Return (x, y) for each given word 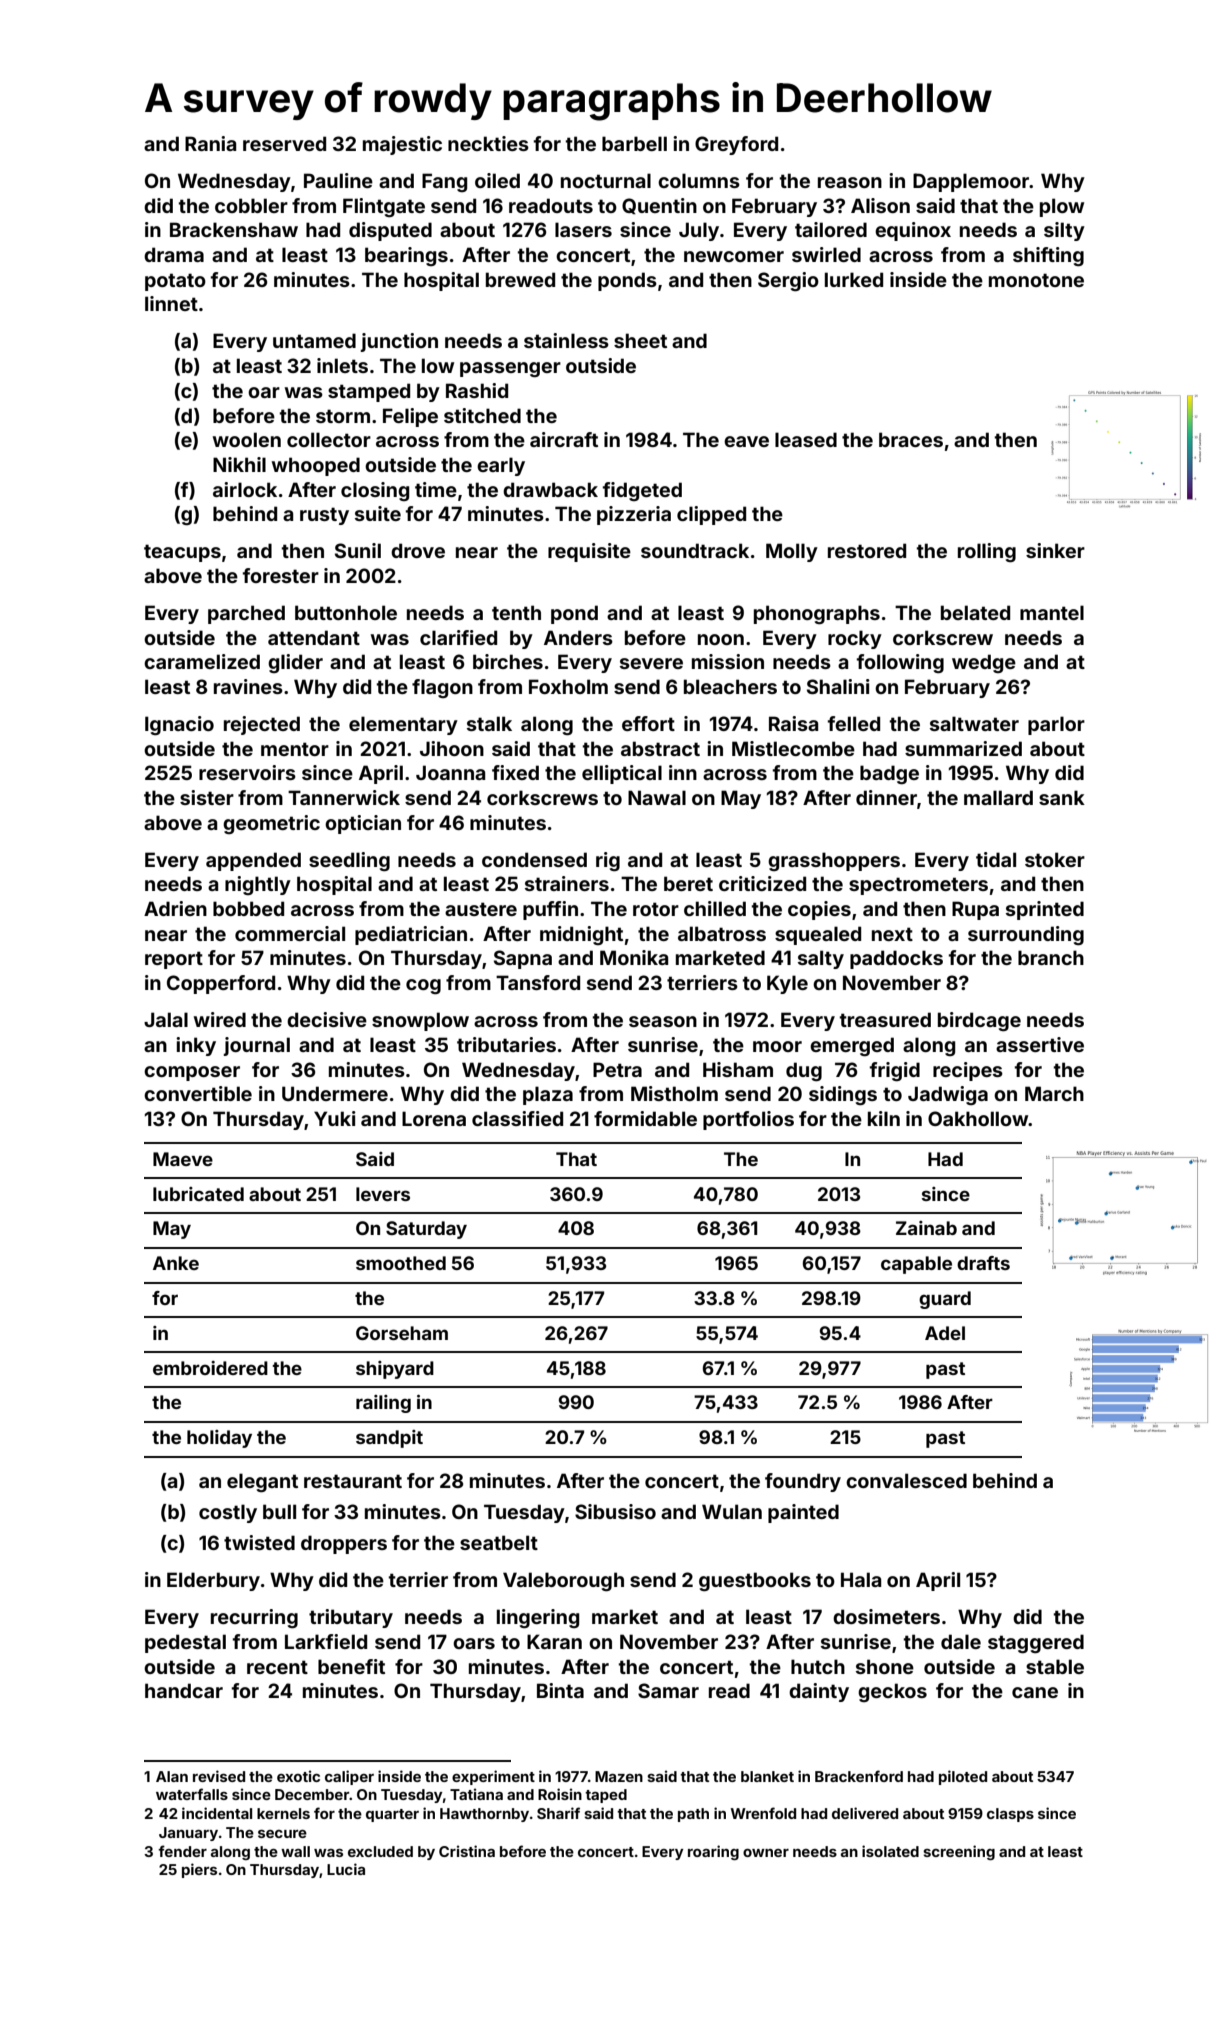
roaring (713, 1852)
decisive (327, 1019)
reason (850, 182)
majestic (402, 145)
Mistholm (674, 1093)
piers (199, 1870)
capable (916, 1265)
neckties (488, 143)
